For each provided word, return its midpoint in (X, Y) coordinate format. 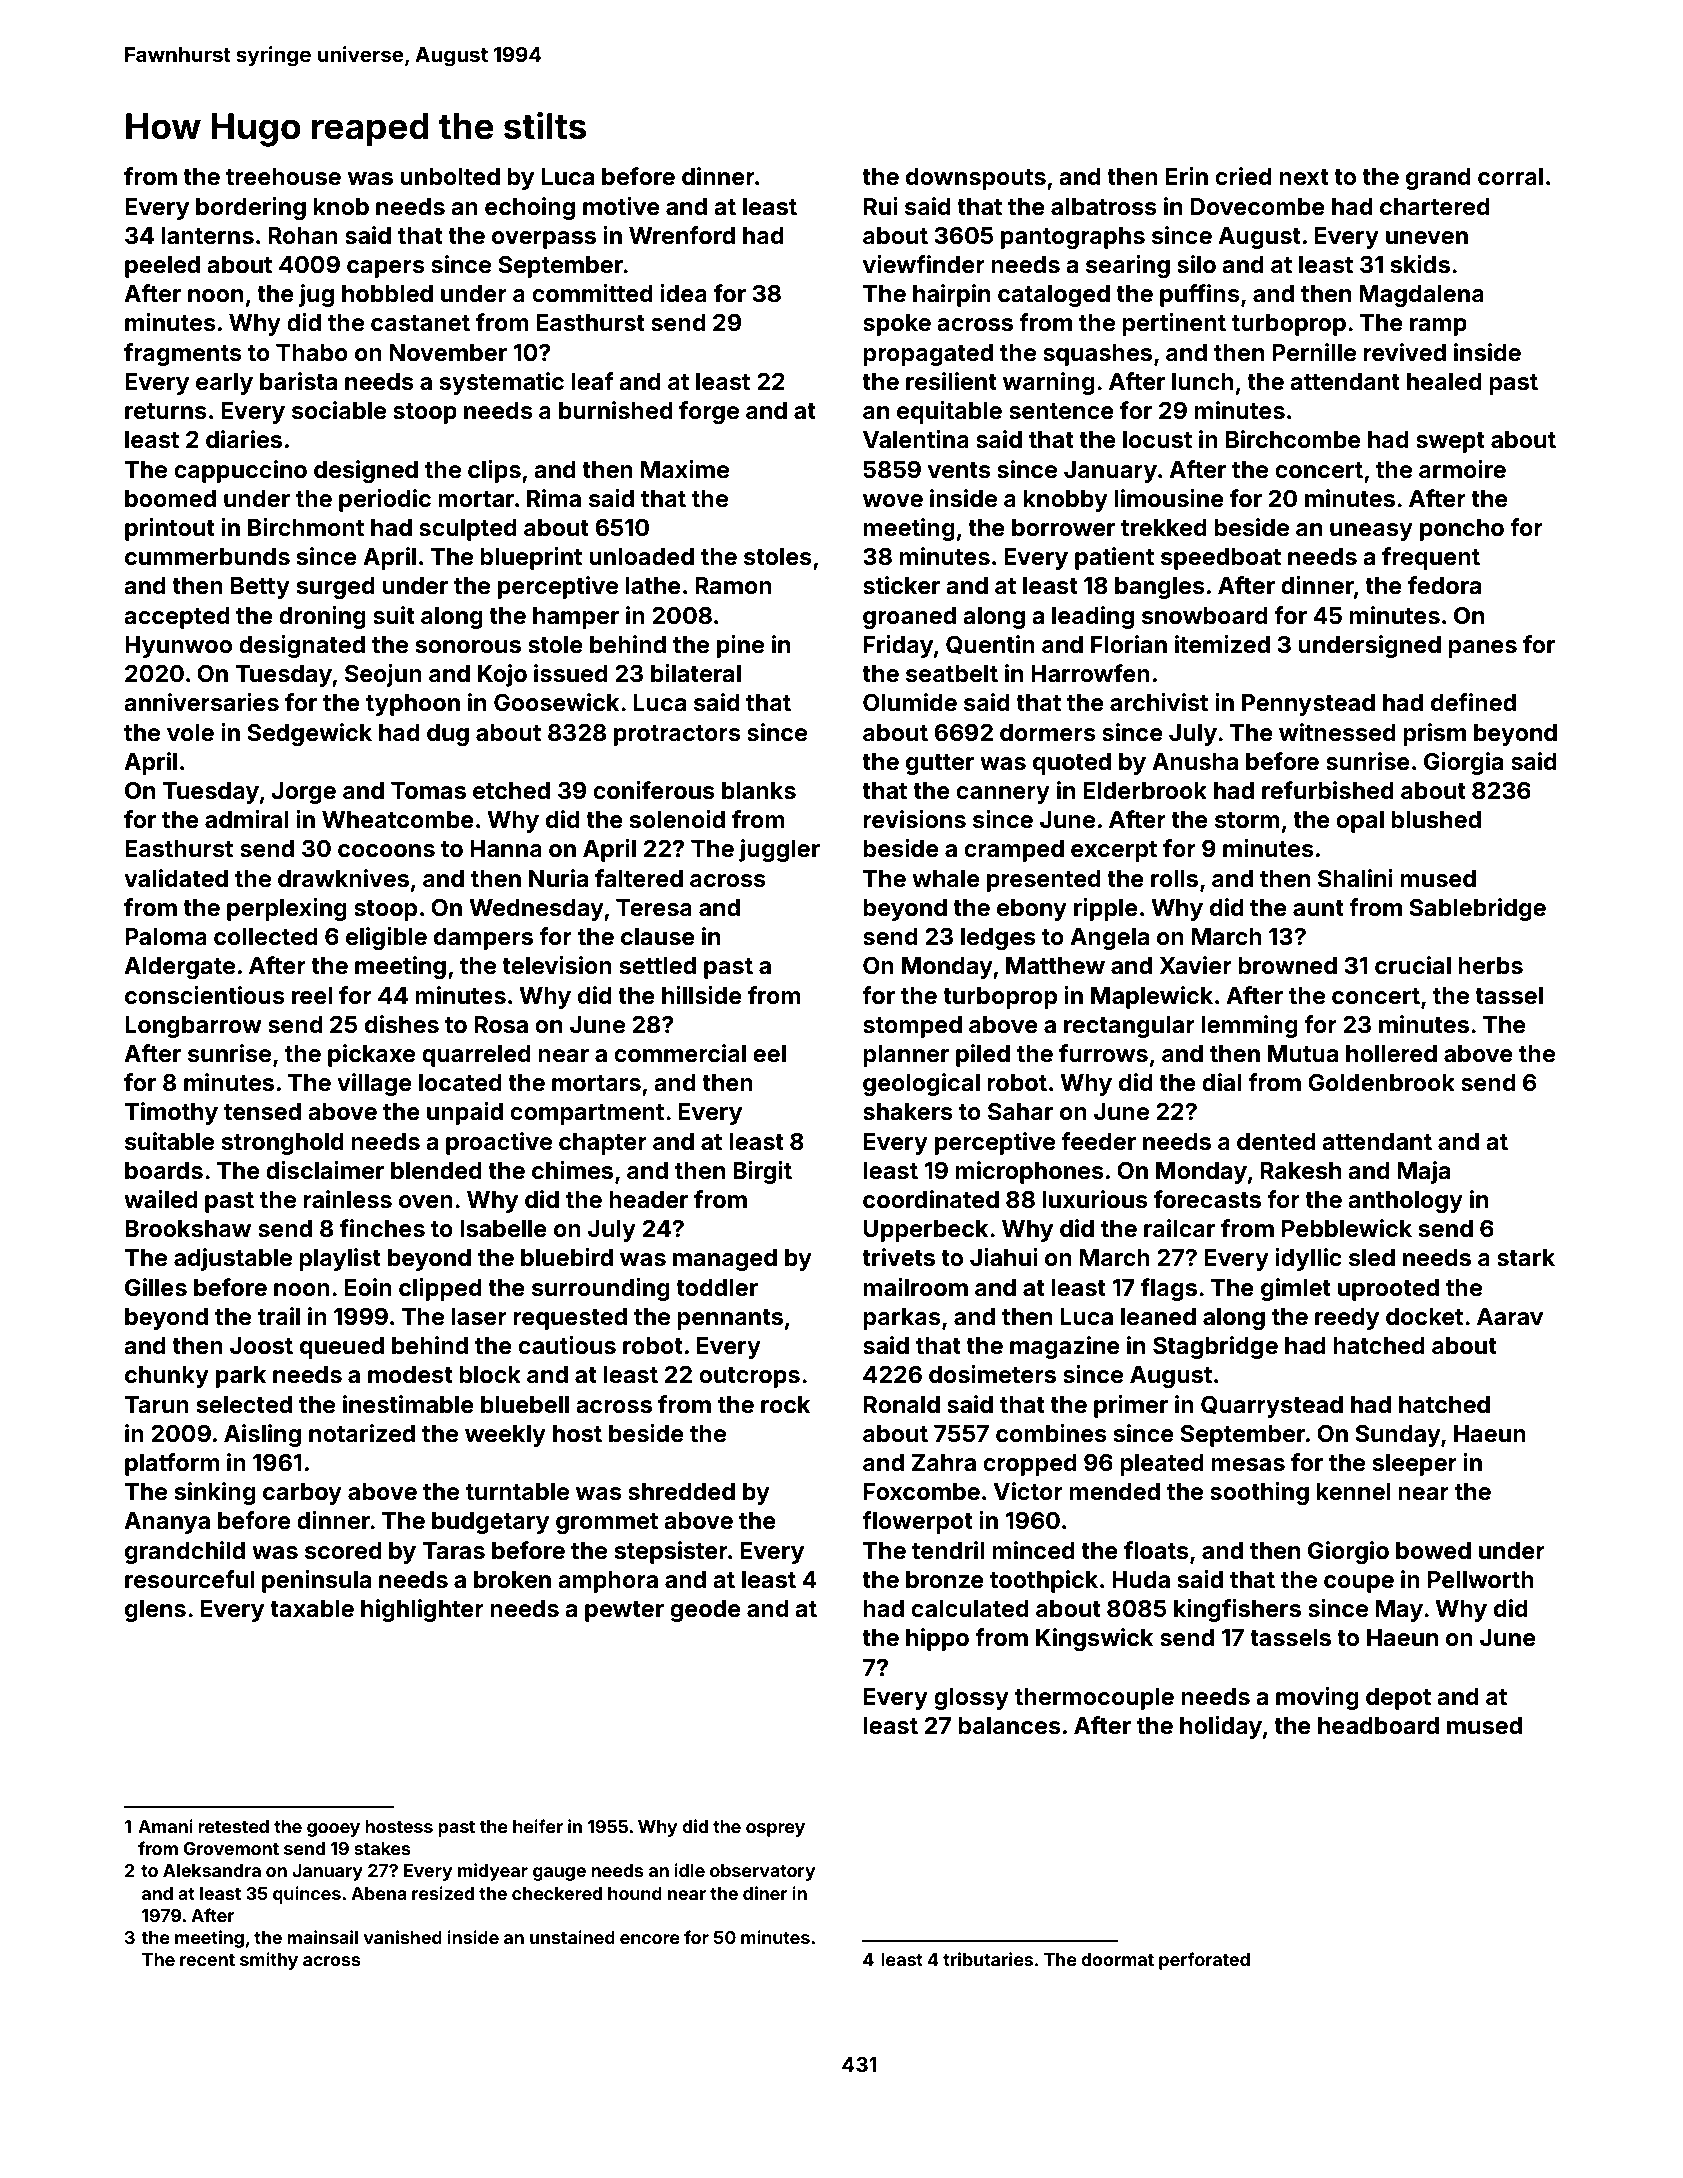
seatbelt (952, 674)
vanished (403, 1937)
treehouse (283, 177)
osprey (775, 1830)
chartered (1435, 207)
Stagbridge (1215, 1347)
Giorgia (1463, 763)
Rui (881, 206)
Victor (1028, 1491)
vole (190, 733)
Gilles (156, 1287)
